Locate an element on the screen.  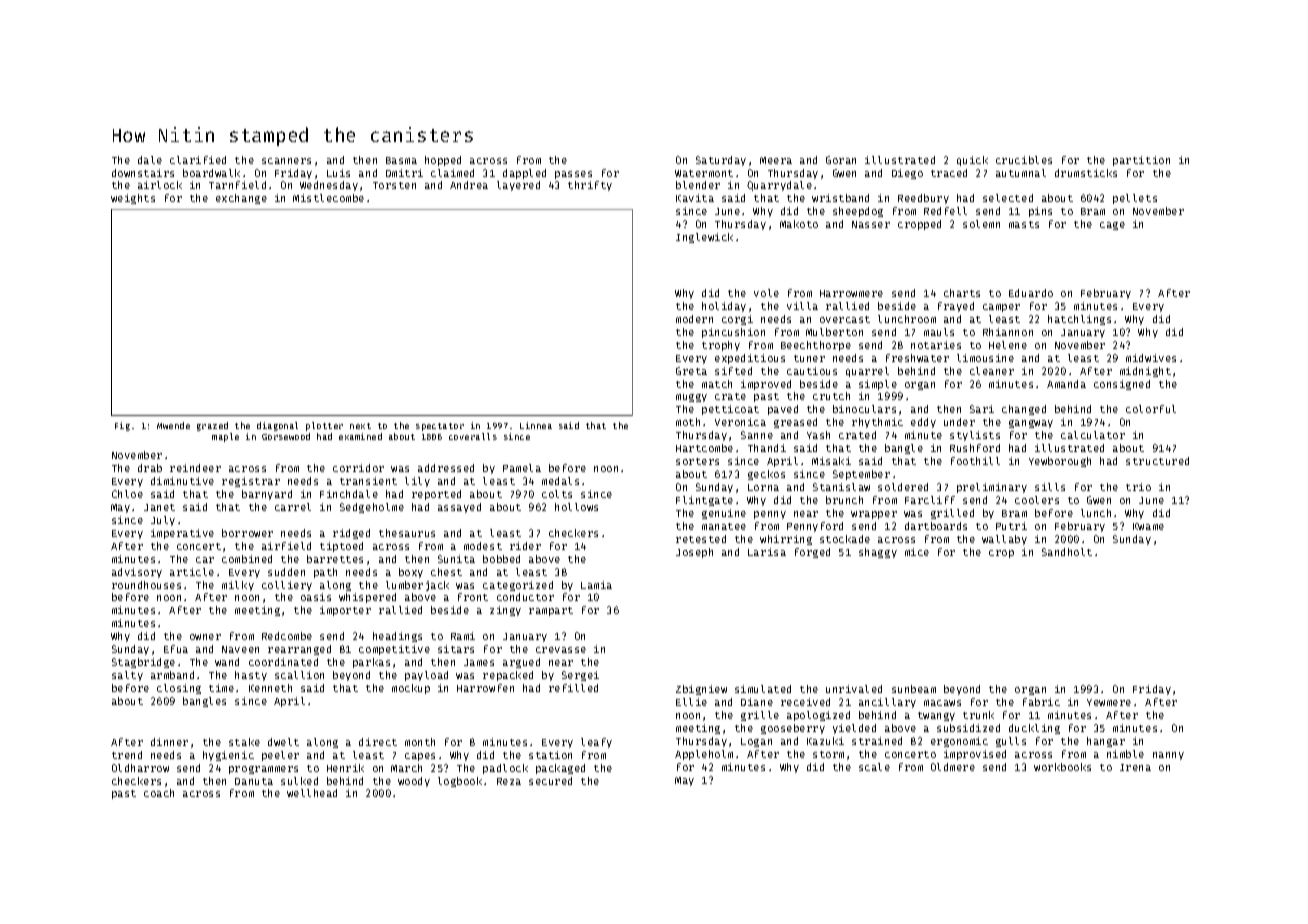
crucibles is located at coordinates (1024, 160).
